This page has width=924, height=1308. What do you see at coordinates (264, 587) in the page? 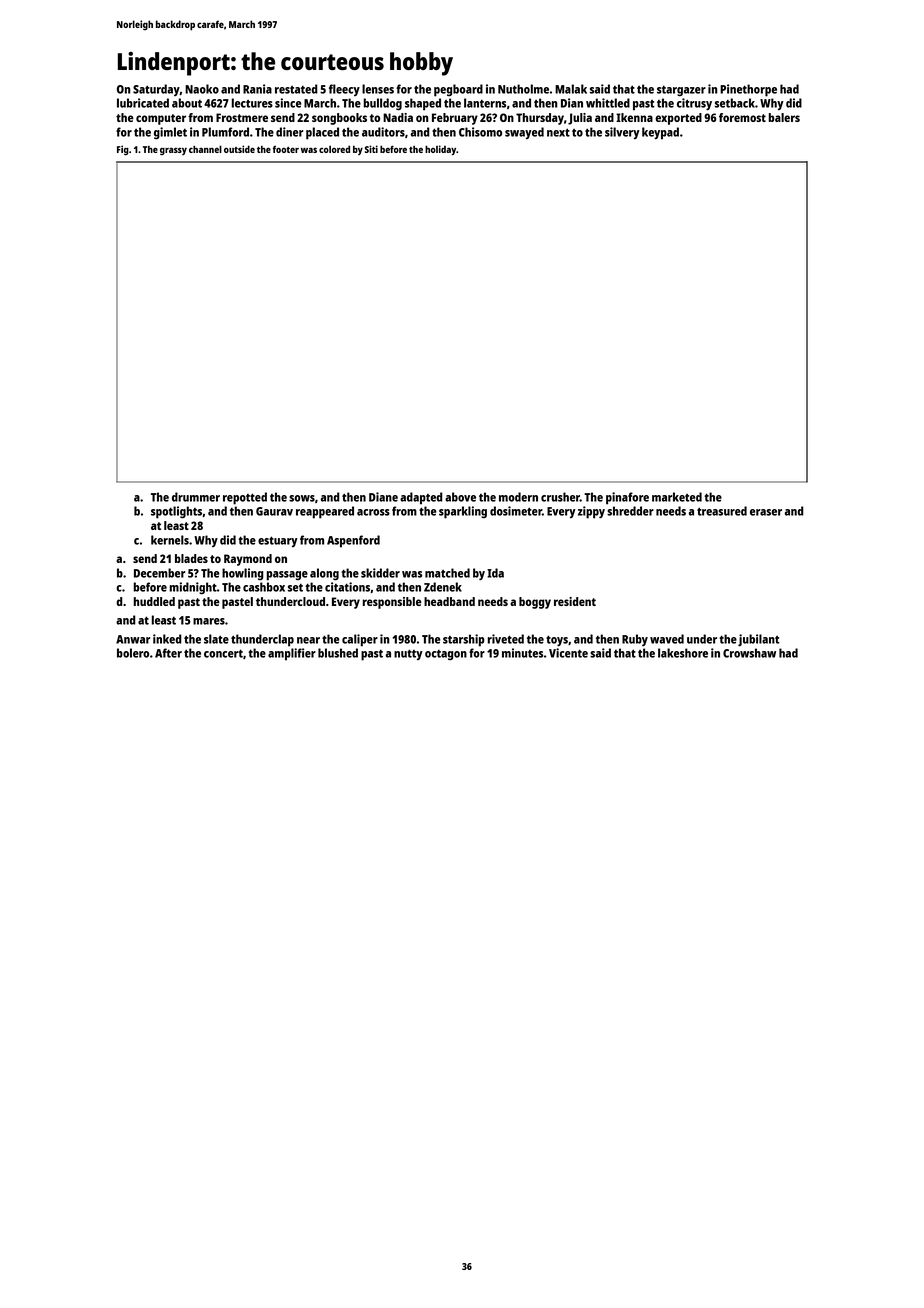
I see `cashbox` at bounding box center [264, 587].
